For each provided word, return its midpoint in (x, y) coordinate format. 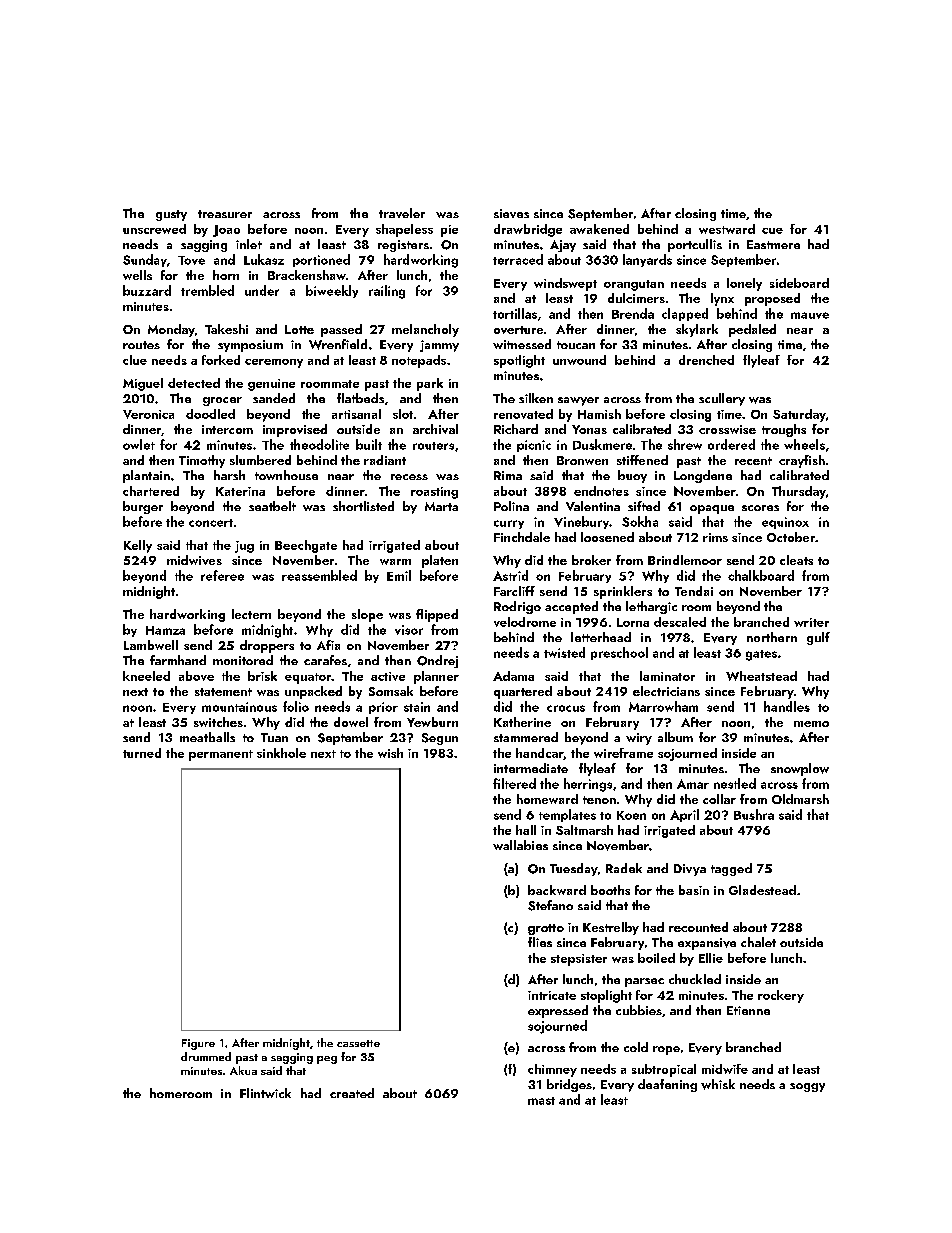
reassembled (319, 575)
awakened (599, 229)
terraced (518, 259)
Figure (198, 1044)
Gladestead (762, 890)
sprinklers (623, 592)
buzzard (147, 290)
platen (440, 561)
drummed (206, 1056)
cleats (796, 560)
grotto (546, 929)
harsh (229, 475)
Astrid (510, 575)
